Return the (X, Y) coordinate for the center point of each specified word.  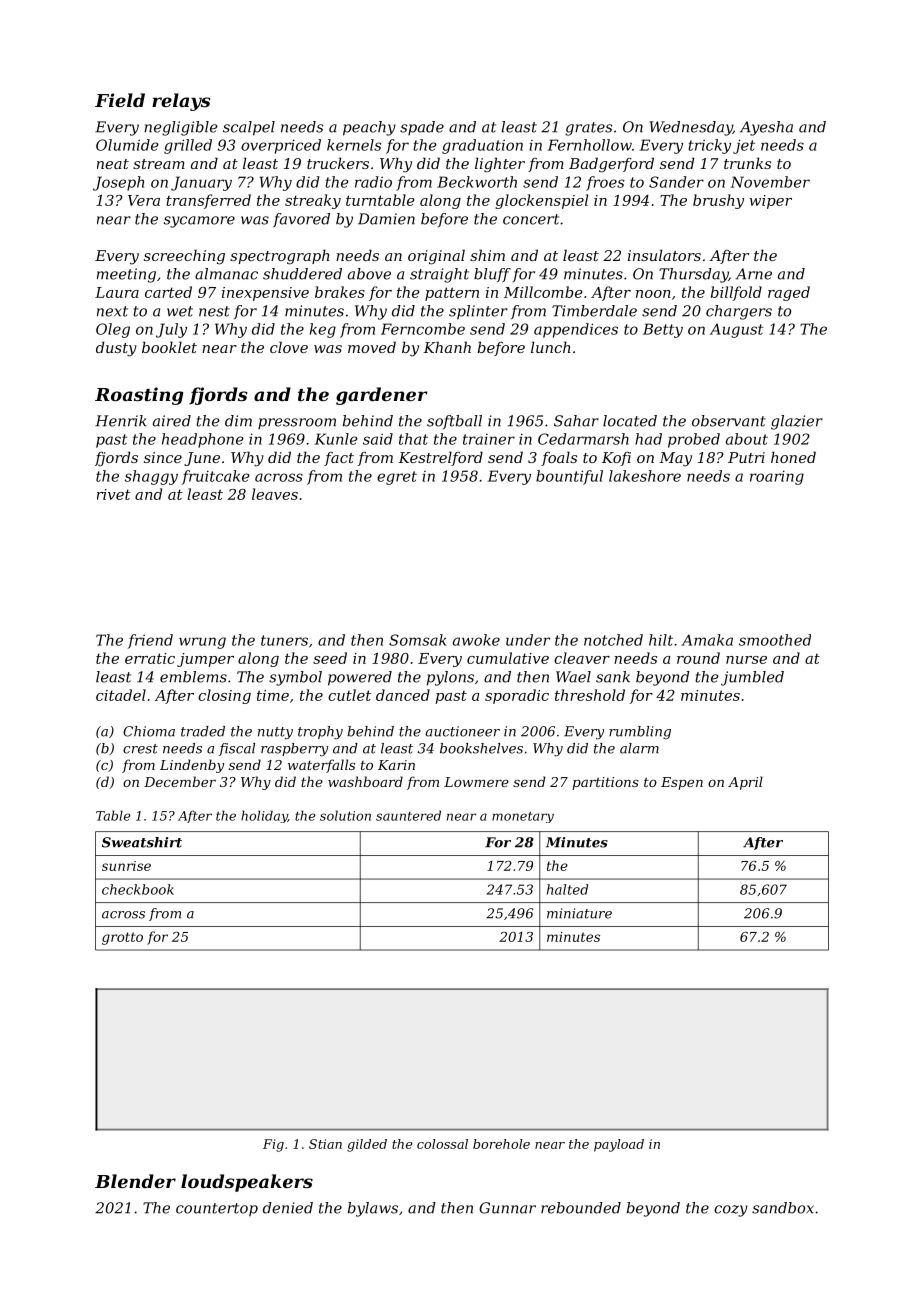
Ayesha (766, 128)
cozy (731, 1211)
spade (422, 128)
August (736, 331)
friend (150, 641)
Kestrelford (440, 458)
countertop (217, 1210)
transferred (208, 201)
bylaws (373, 1209)
